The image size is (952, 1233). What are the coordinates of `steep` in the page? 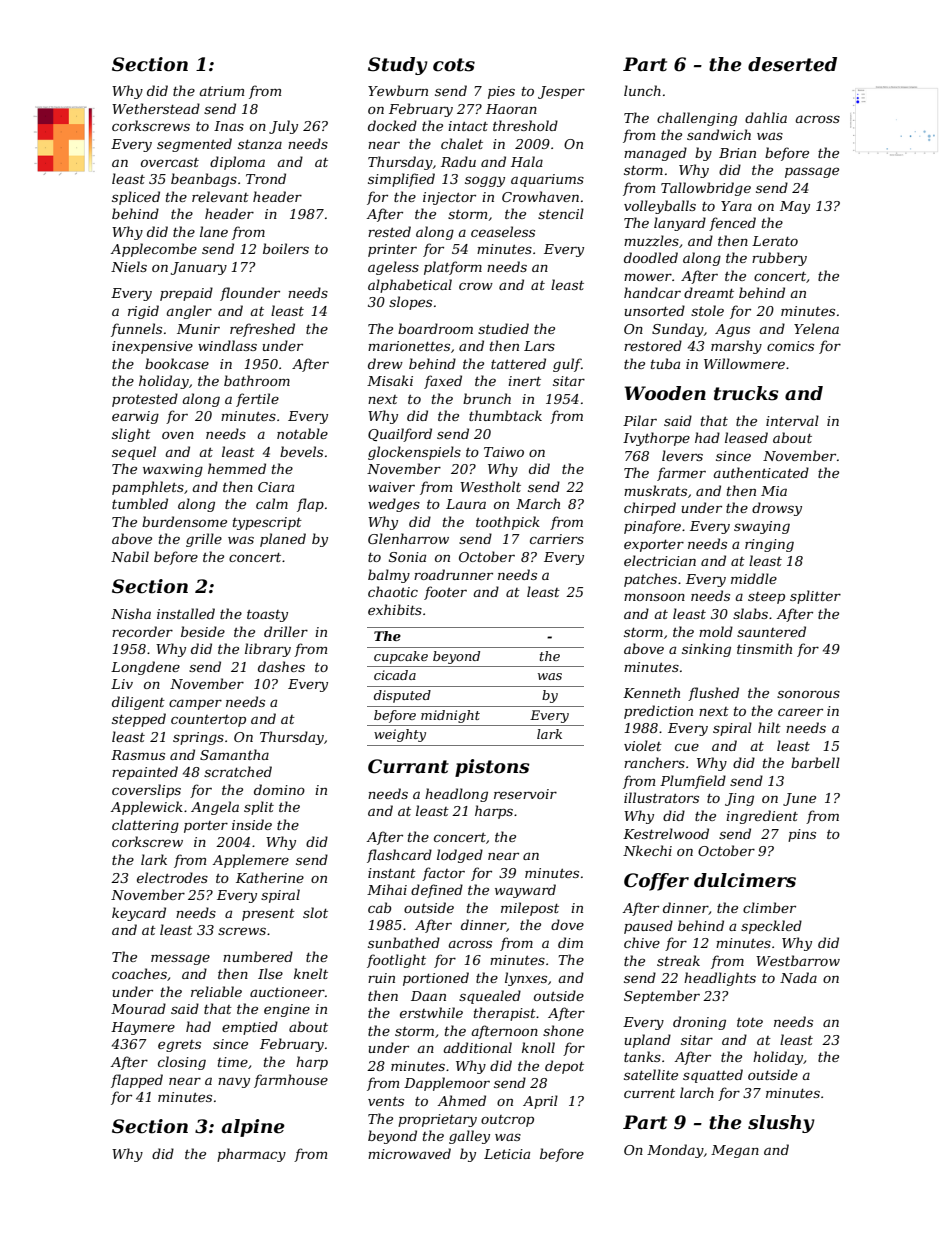 It's located at (766, 598).
